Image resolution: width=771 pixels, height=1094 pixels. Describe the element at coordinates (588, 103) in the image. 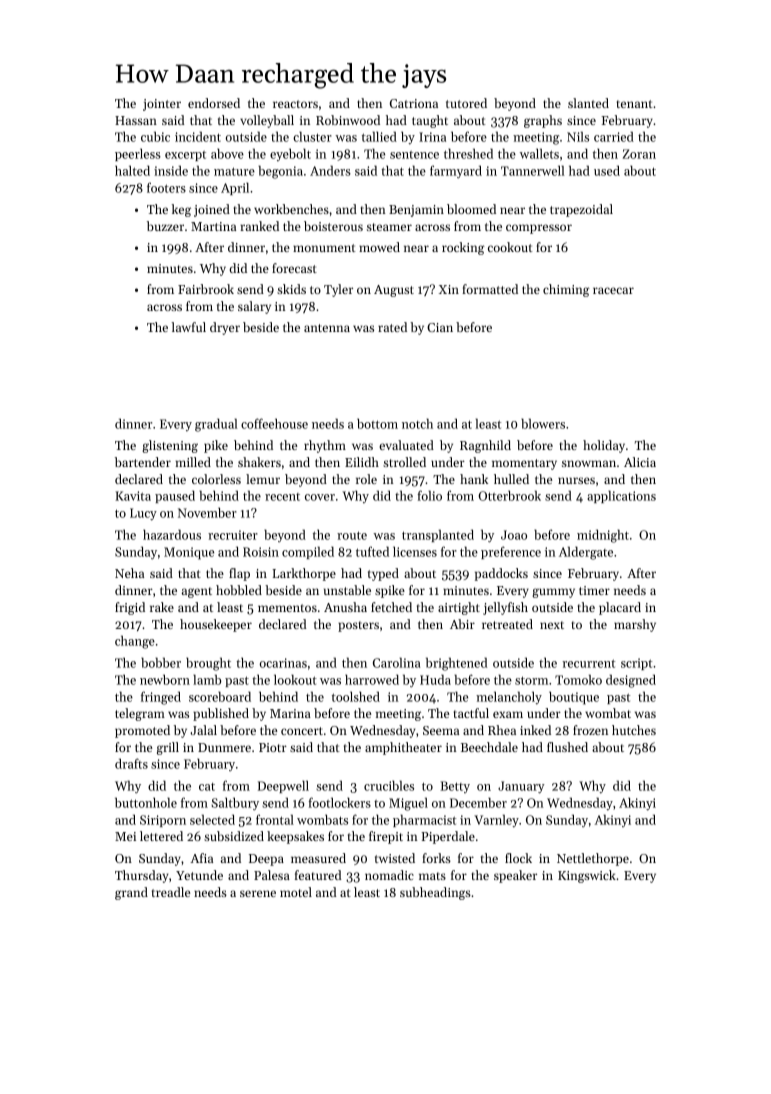

I see `slanted` at that location.
